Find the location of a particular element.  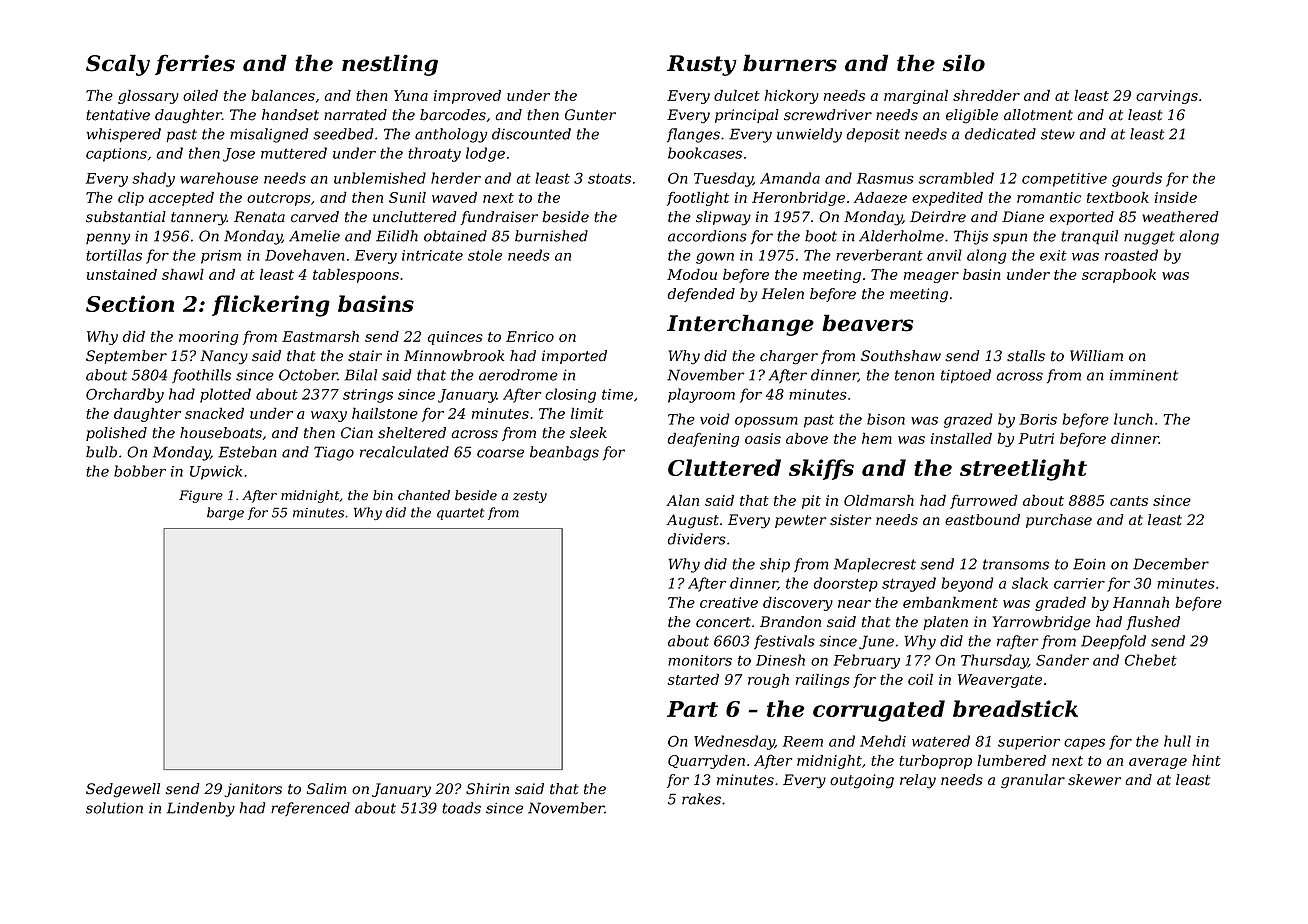

flushed is located at coordinates (1153, 623).
